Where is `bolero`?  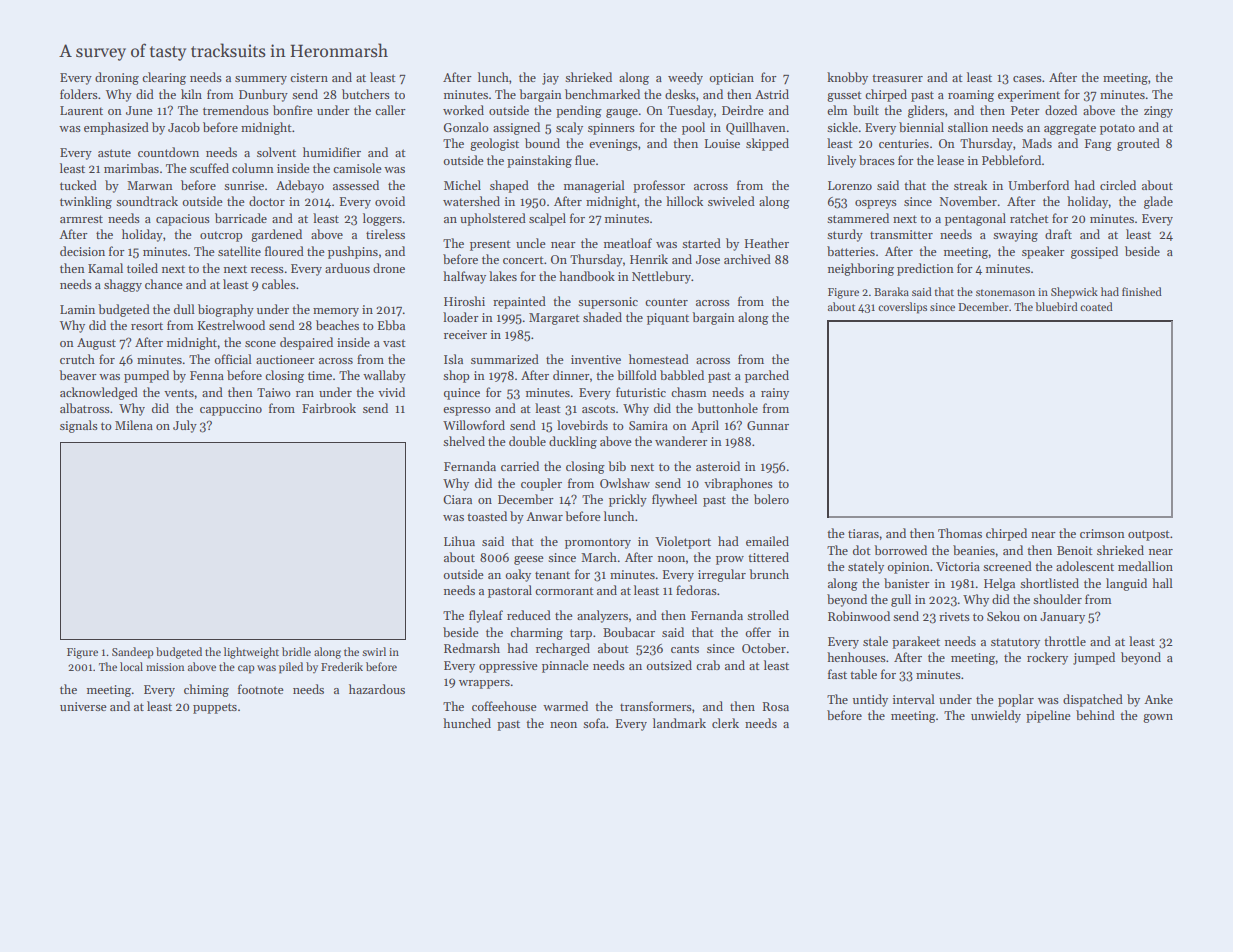 bolero is located at coordinates (771, 499).
